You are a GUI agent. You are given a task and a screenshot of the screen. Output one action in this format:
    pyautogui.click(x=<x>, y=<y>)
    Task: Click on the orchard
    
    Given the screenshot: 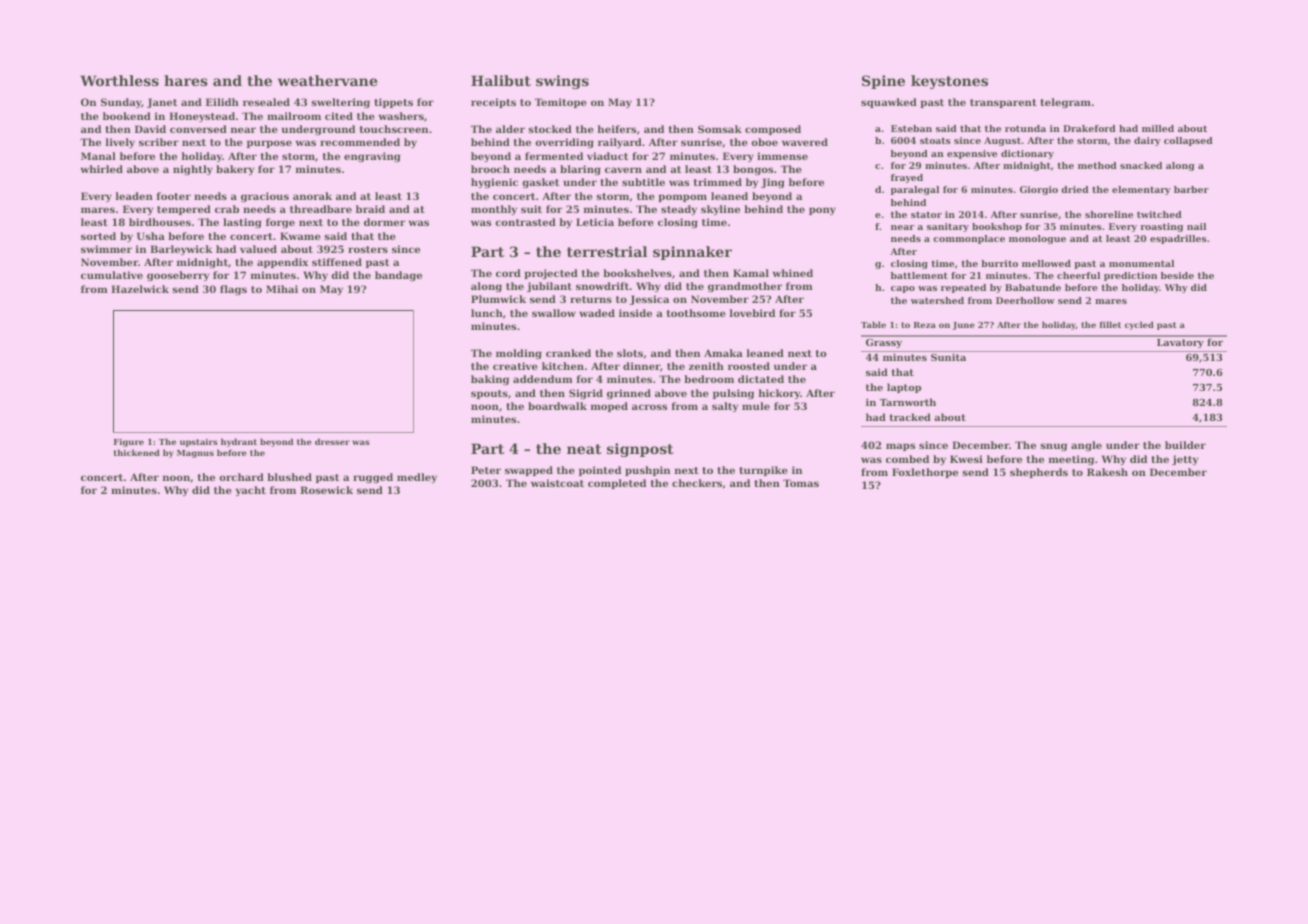 What is the action you would take?
    pyautogui.click(x=241, y=477)
